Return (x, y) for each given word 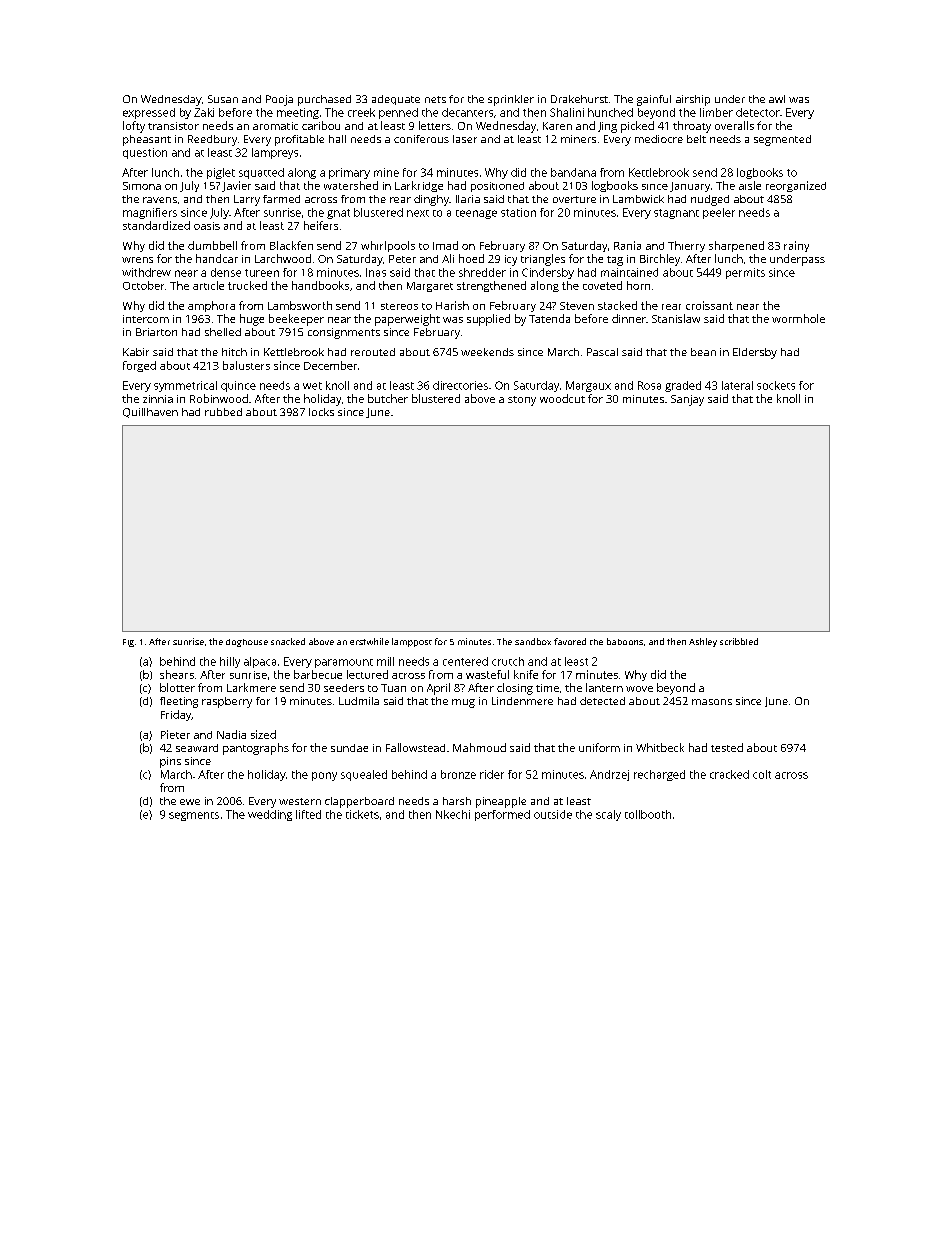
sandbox (533, 641)
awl (777, 99)
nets (435, 99)
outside (553, 814)
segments (194, 816)
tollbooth (648, 814)
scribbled (739, 641)
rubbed (223, 412)
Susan (223, 99)
